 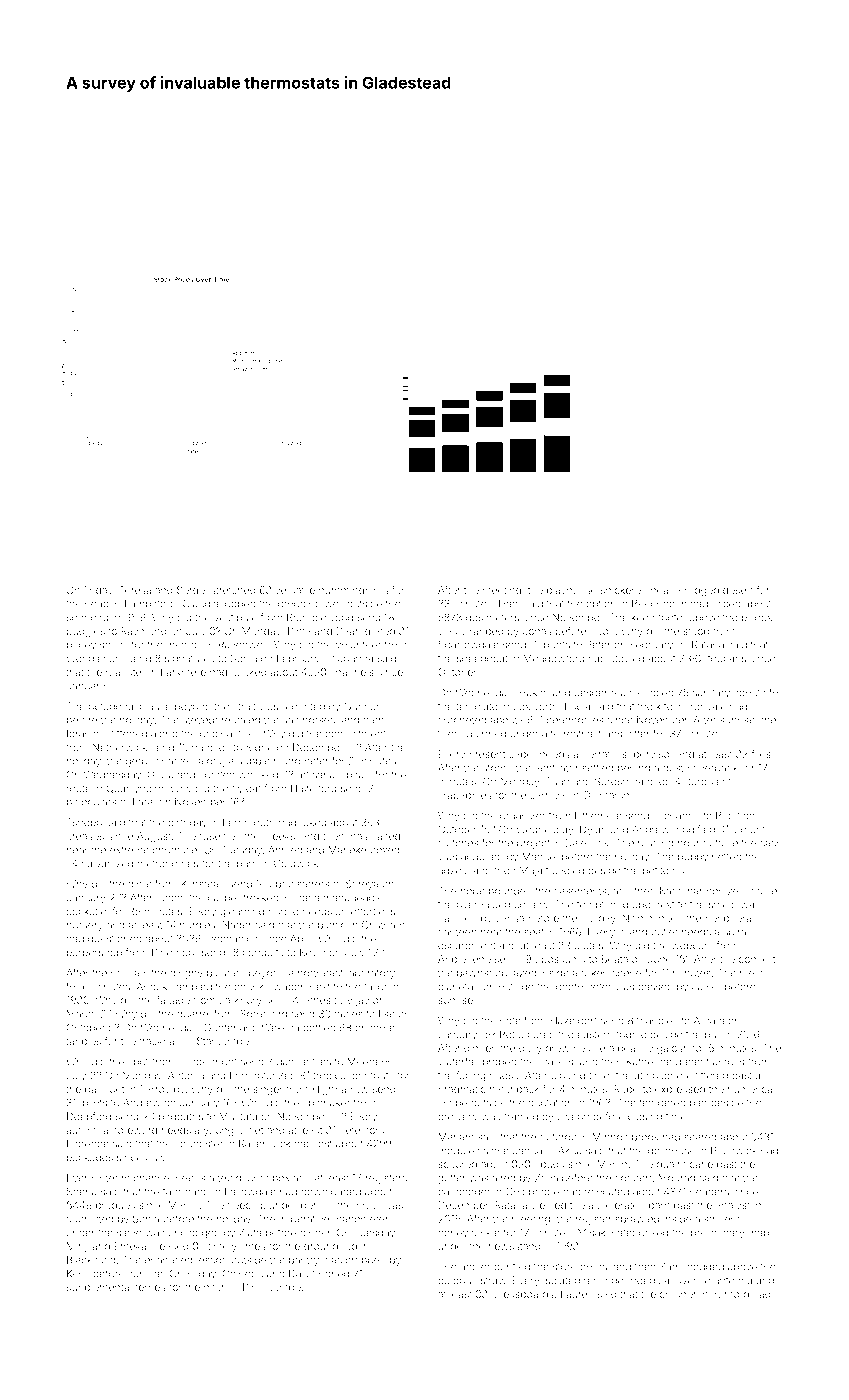 I want to click on Pinemoor, so click(x=175, y=952).
